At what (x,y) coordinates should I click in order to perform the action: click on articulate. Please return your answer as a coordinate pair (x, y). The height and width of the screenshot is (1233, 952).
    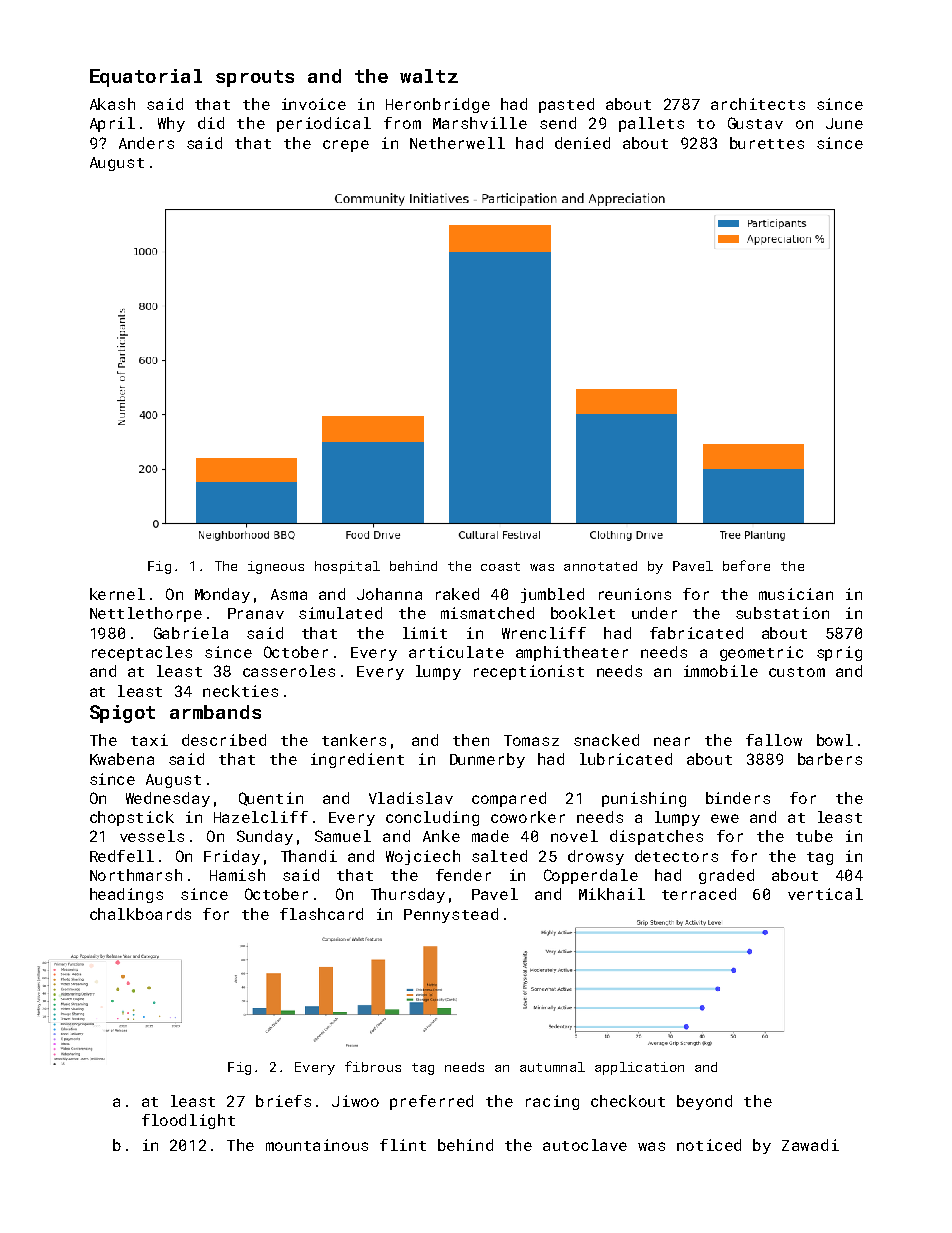
    Looking at the image, I should click on (456, 652).
